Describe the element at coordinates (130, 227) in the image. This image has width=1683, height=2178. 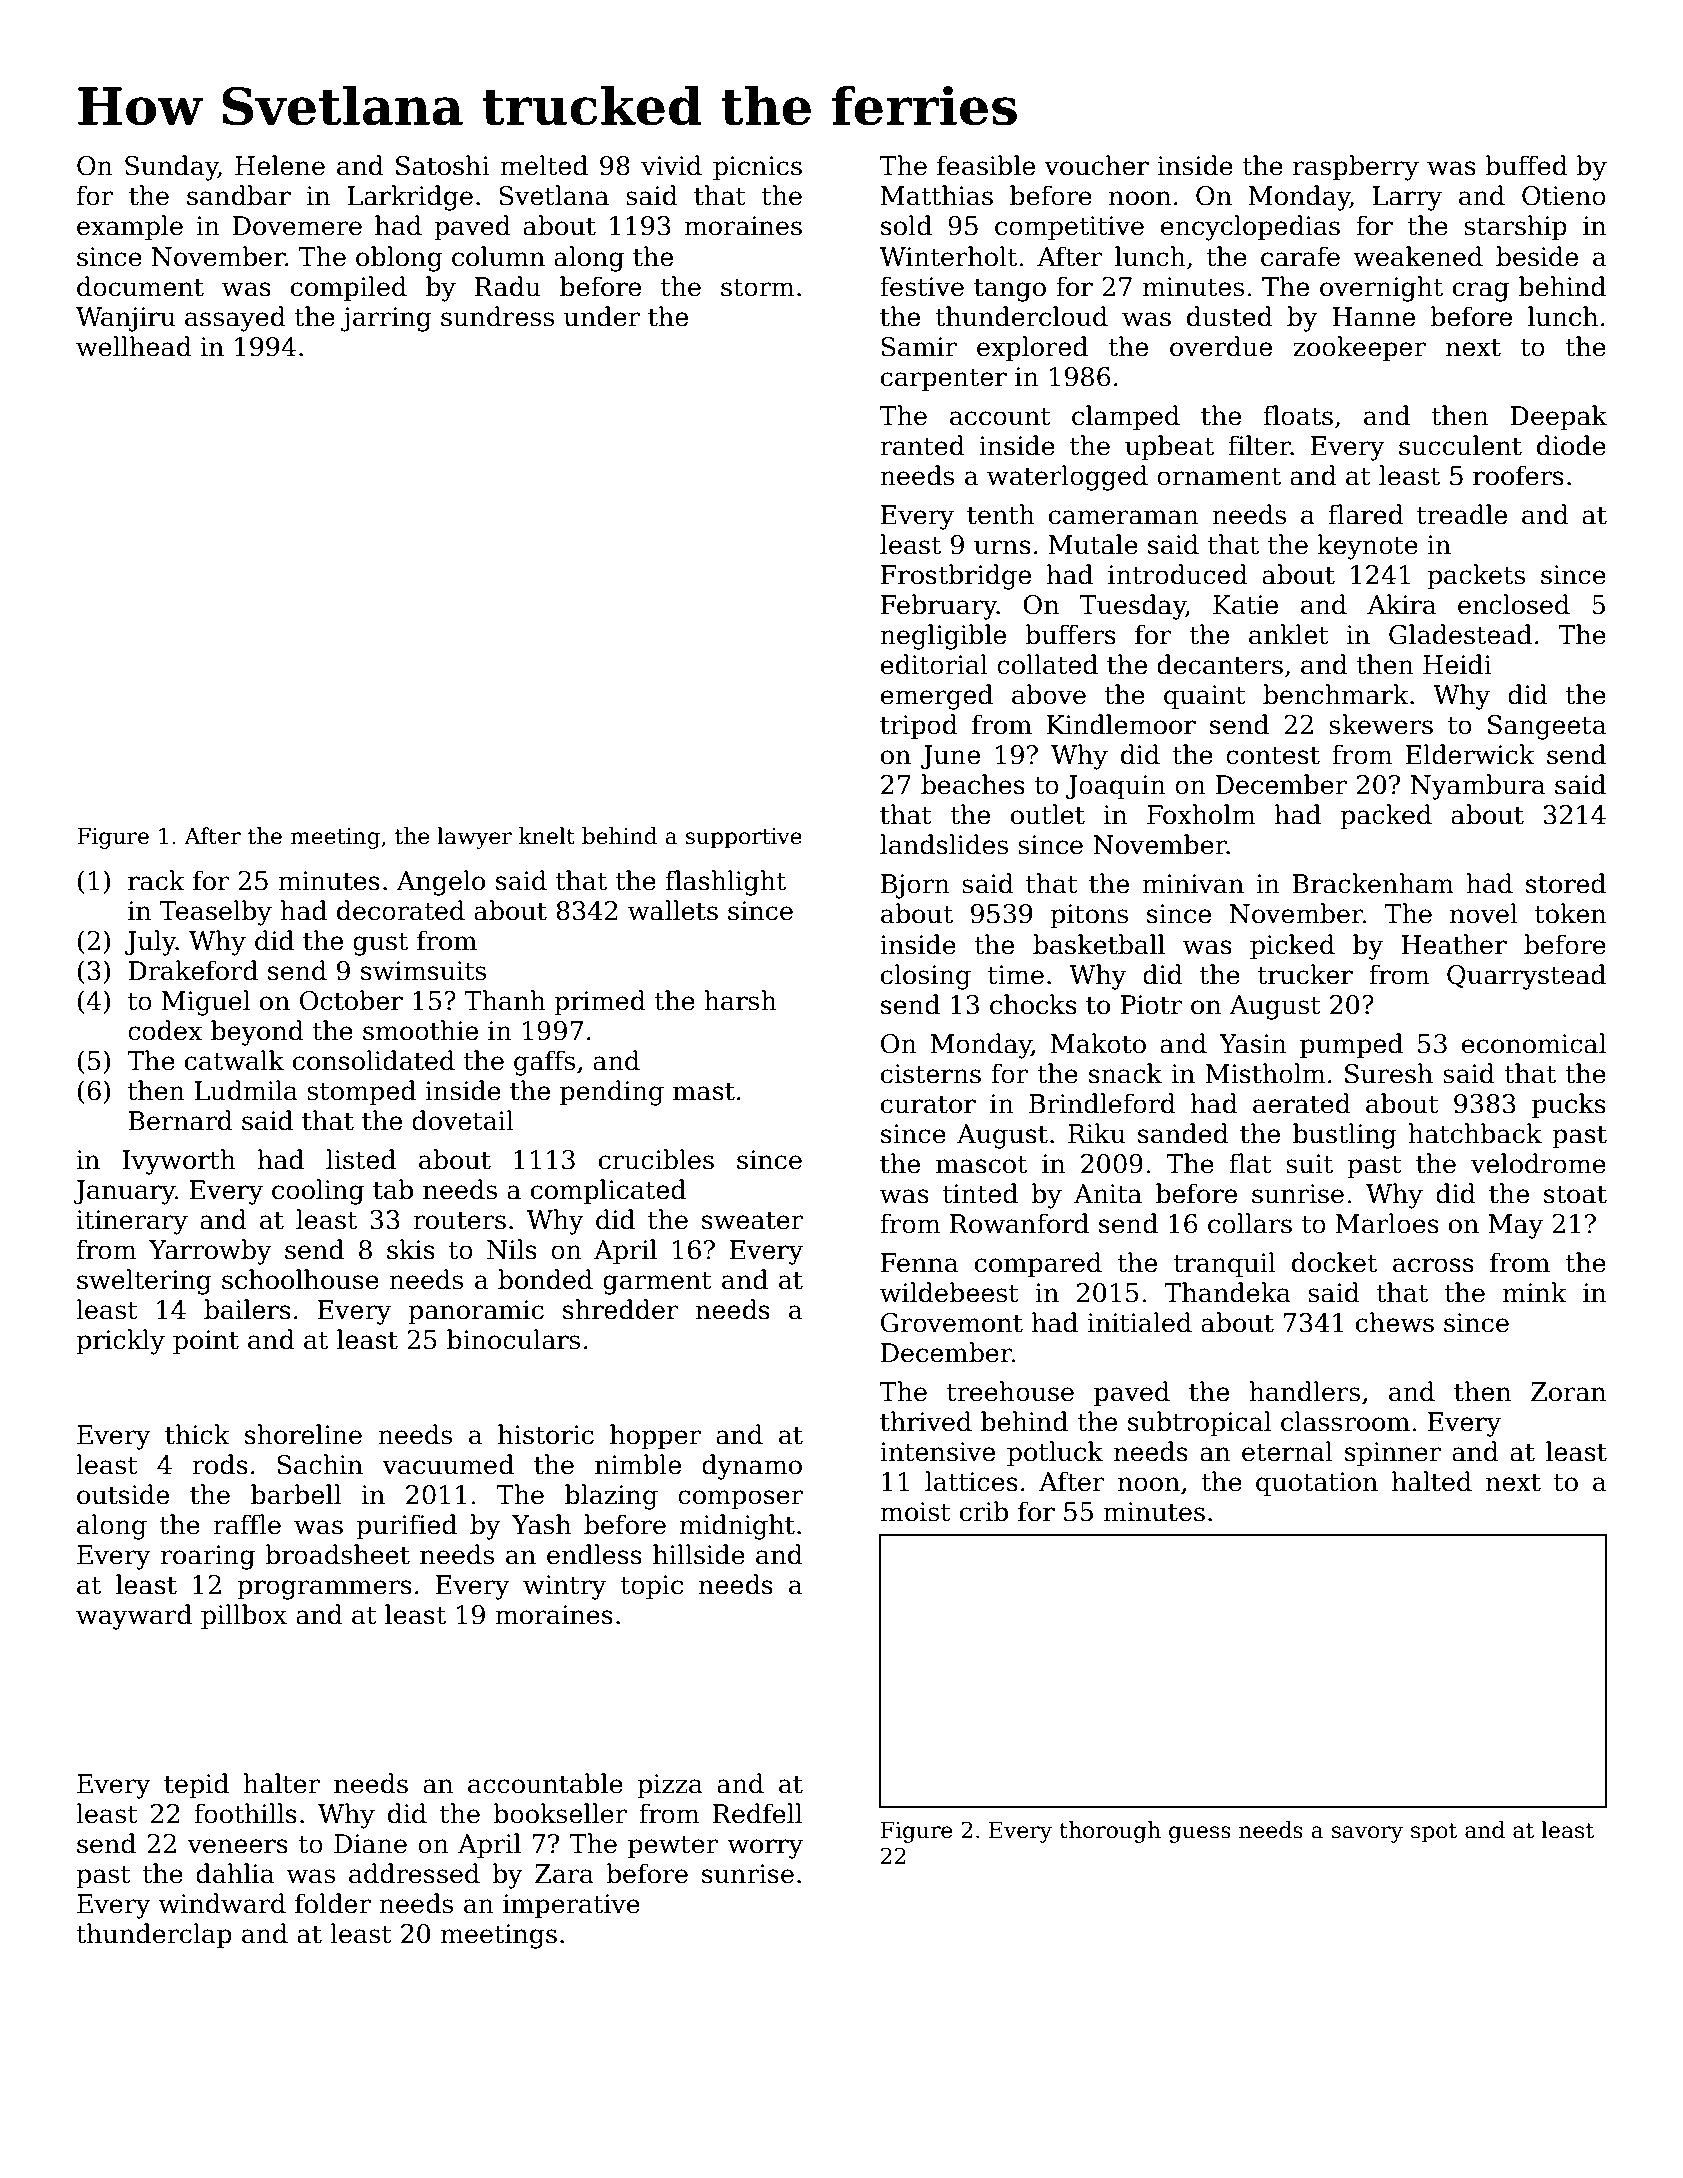
I see `example` at that location.
